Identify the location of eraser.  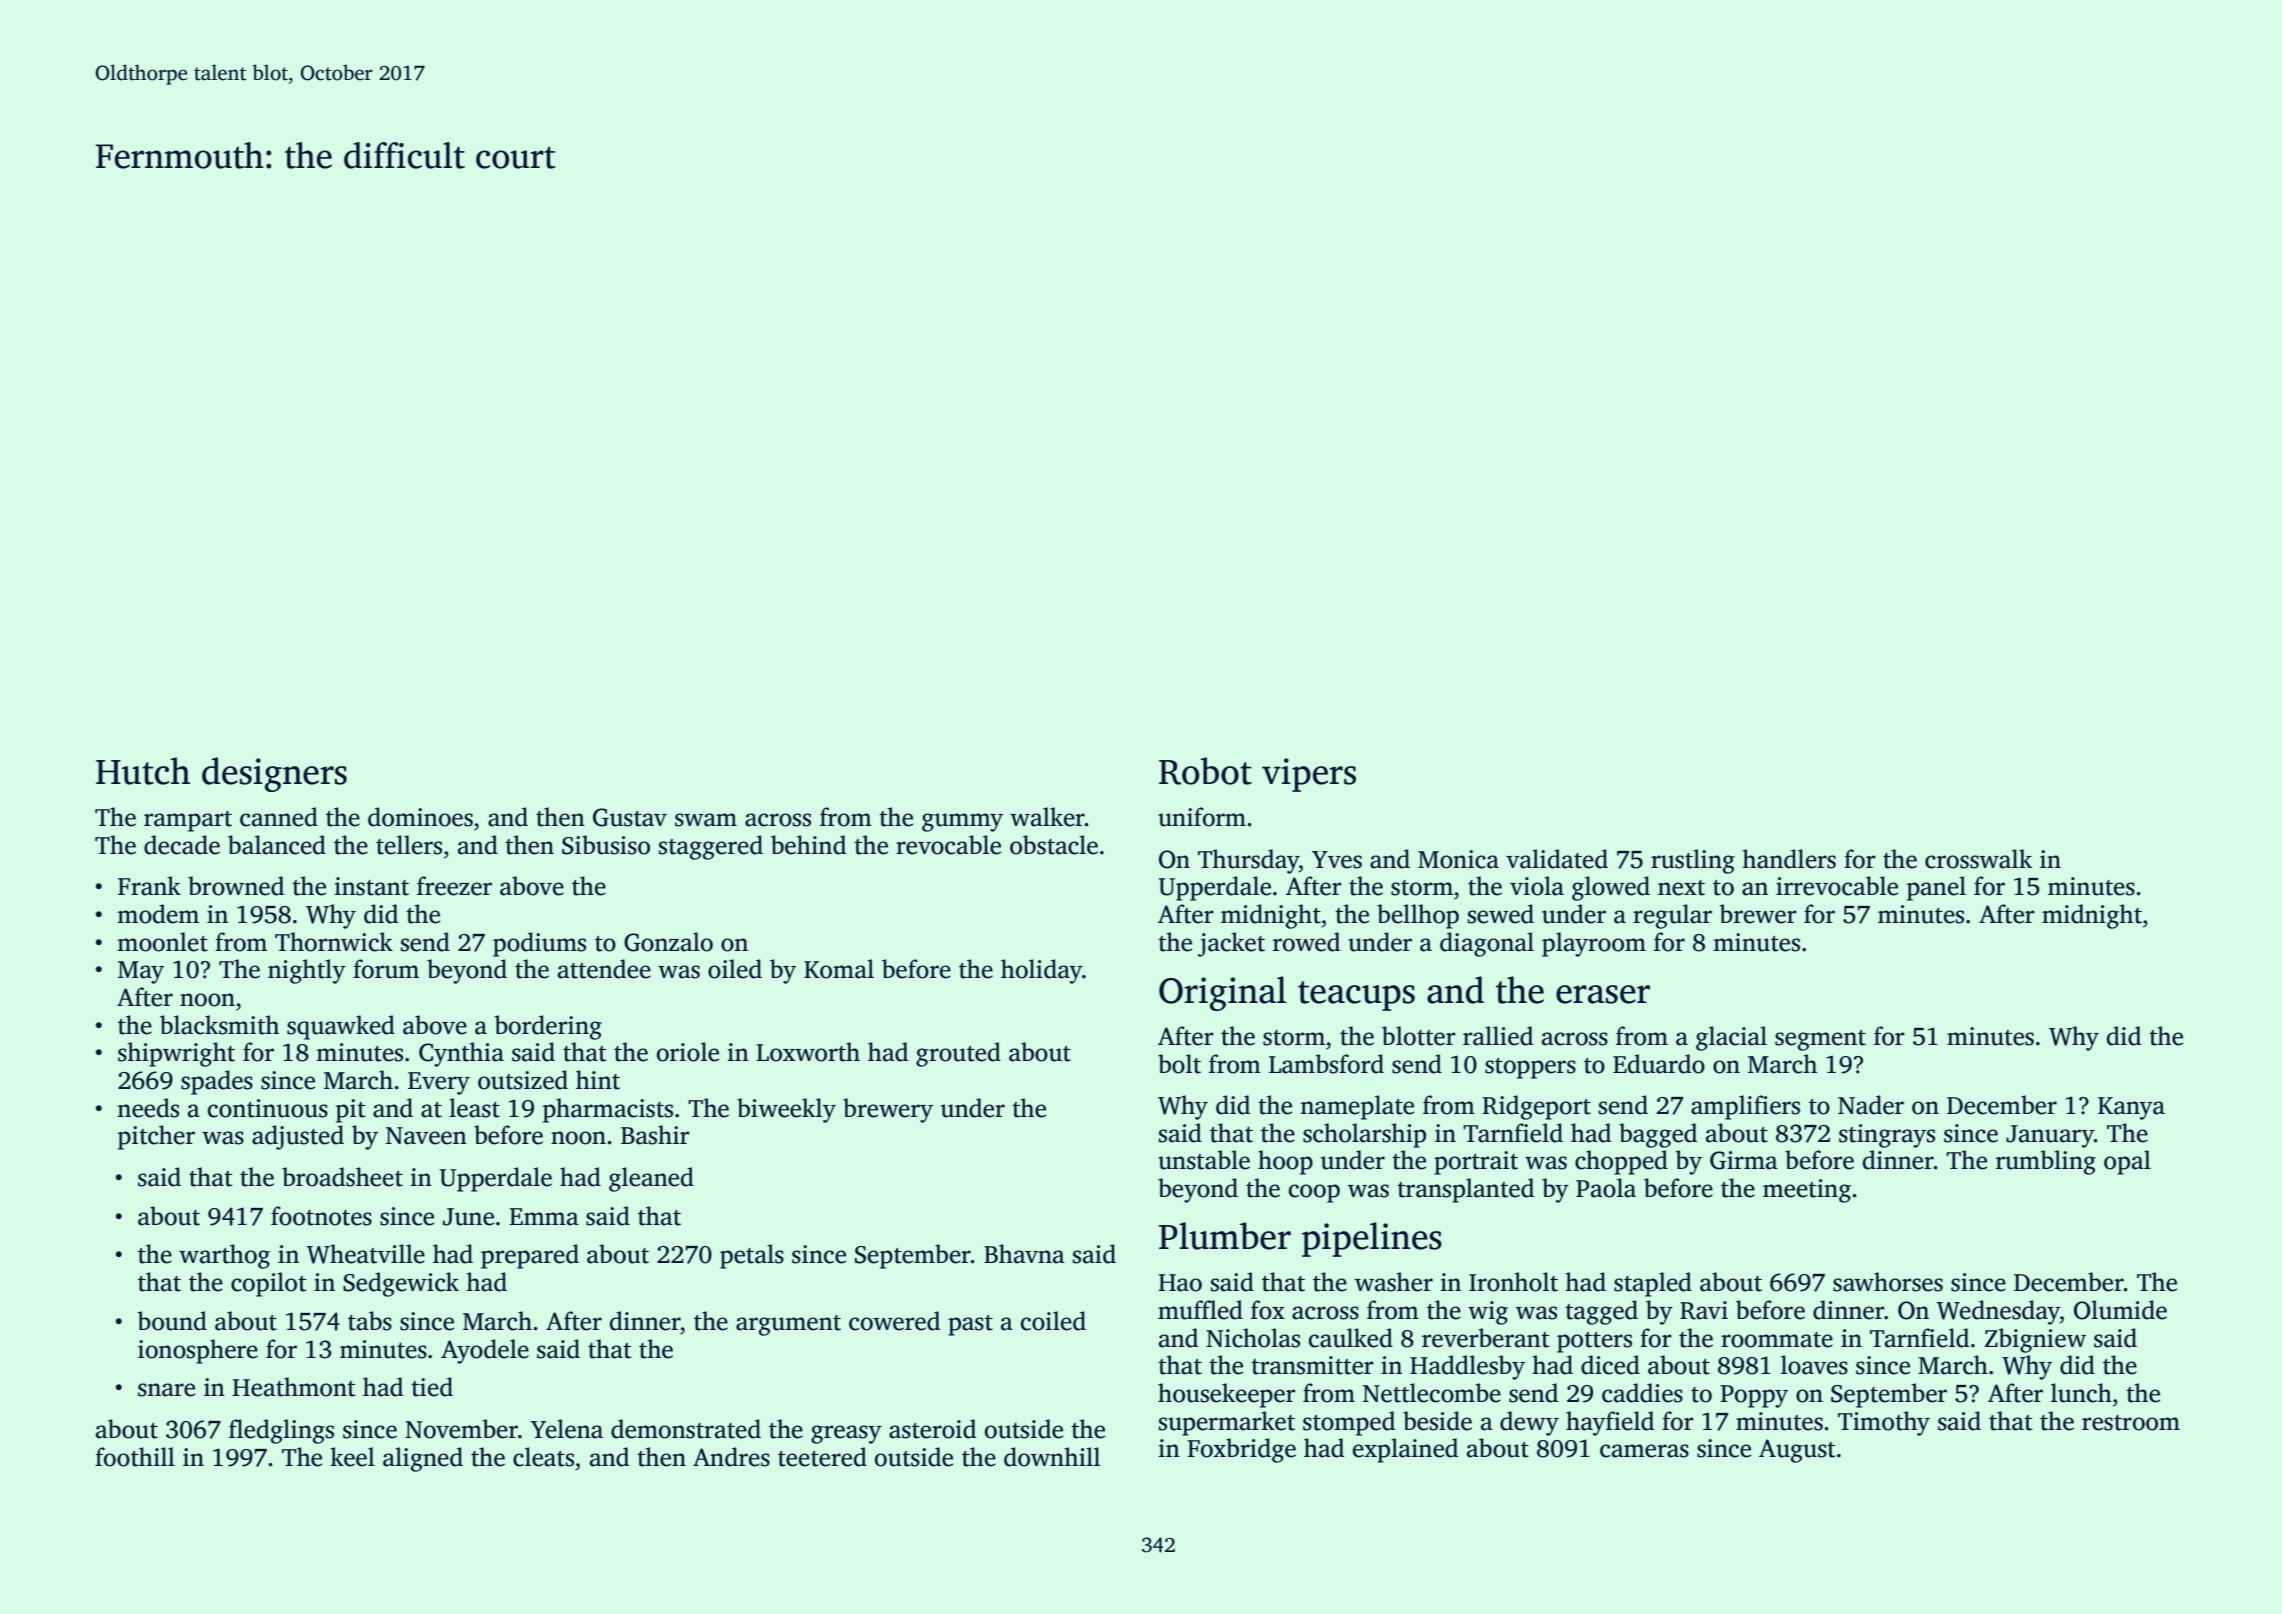
(1603, 994).
